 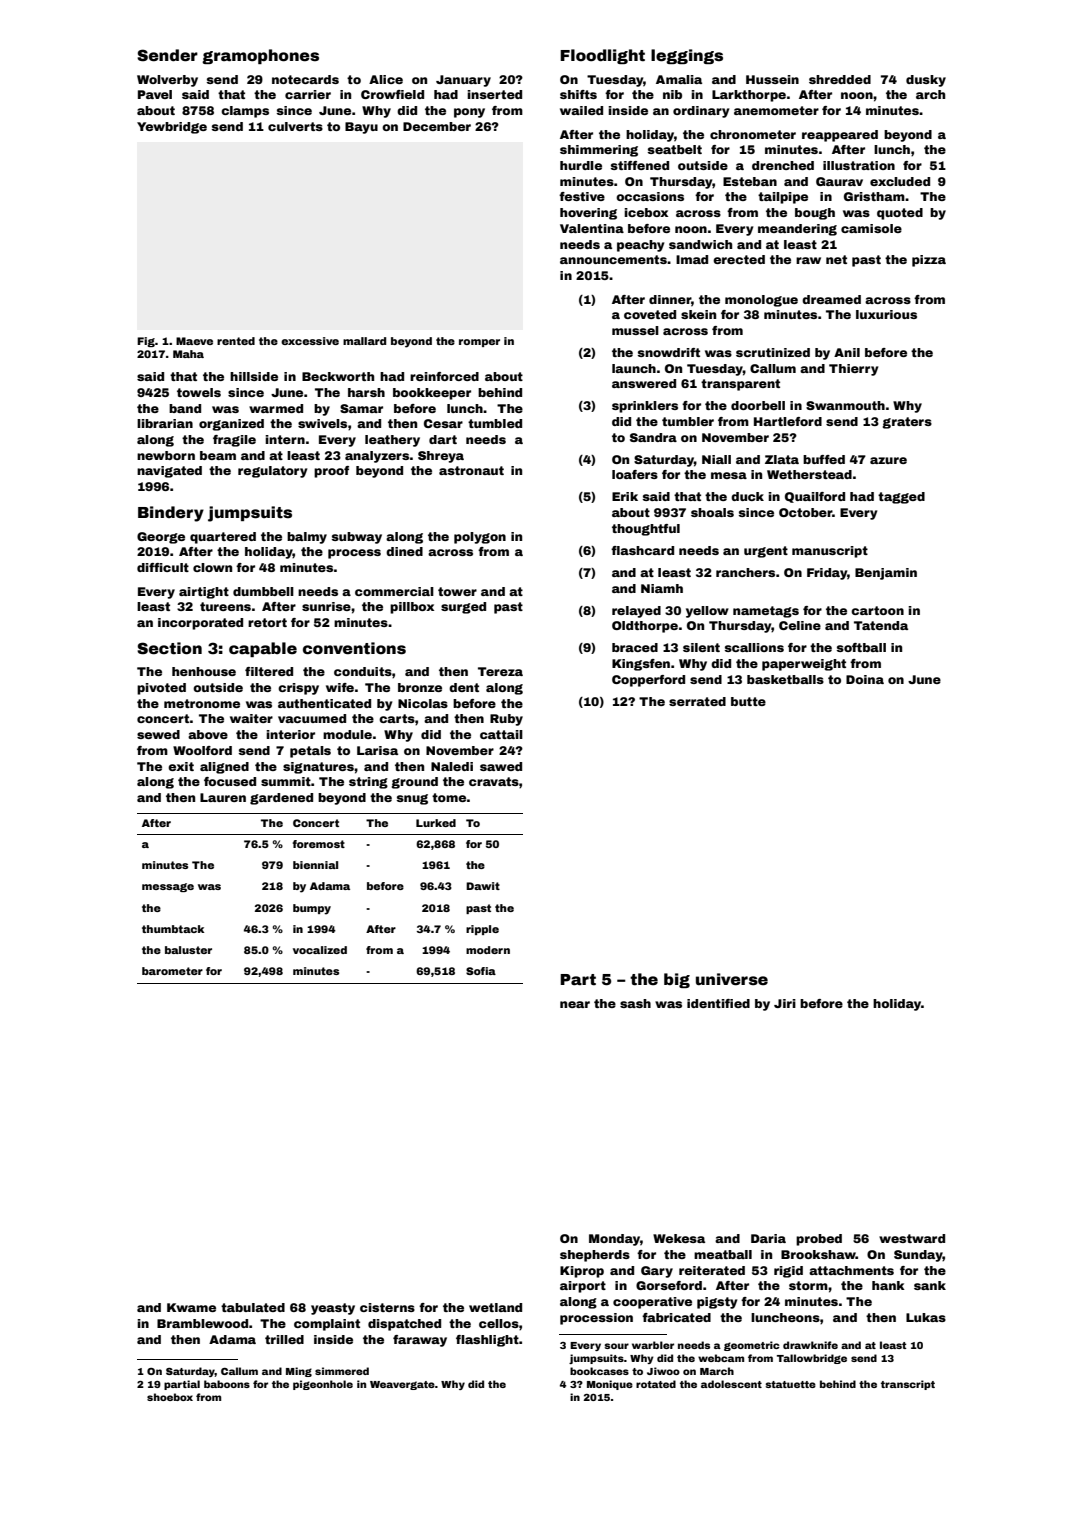 I want to click on thumbtack, so click(x=173, y=929).
